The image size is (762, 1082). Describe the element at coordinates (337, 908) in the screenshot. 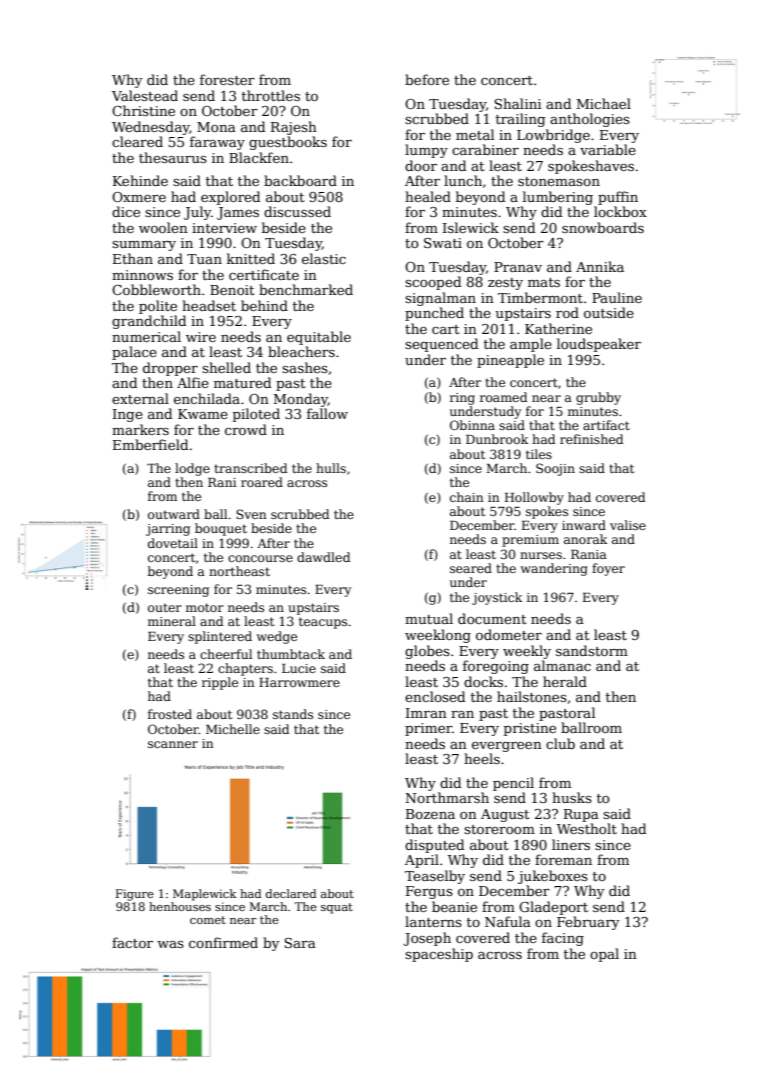

I see `squat` at that location.
